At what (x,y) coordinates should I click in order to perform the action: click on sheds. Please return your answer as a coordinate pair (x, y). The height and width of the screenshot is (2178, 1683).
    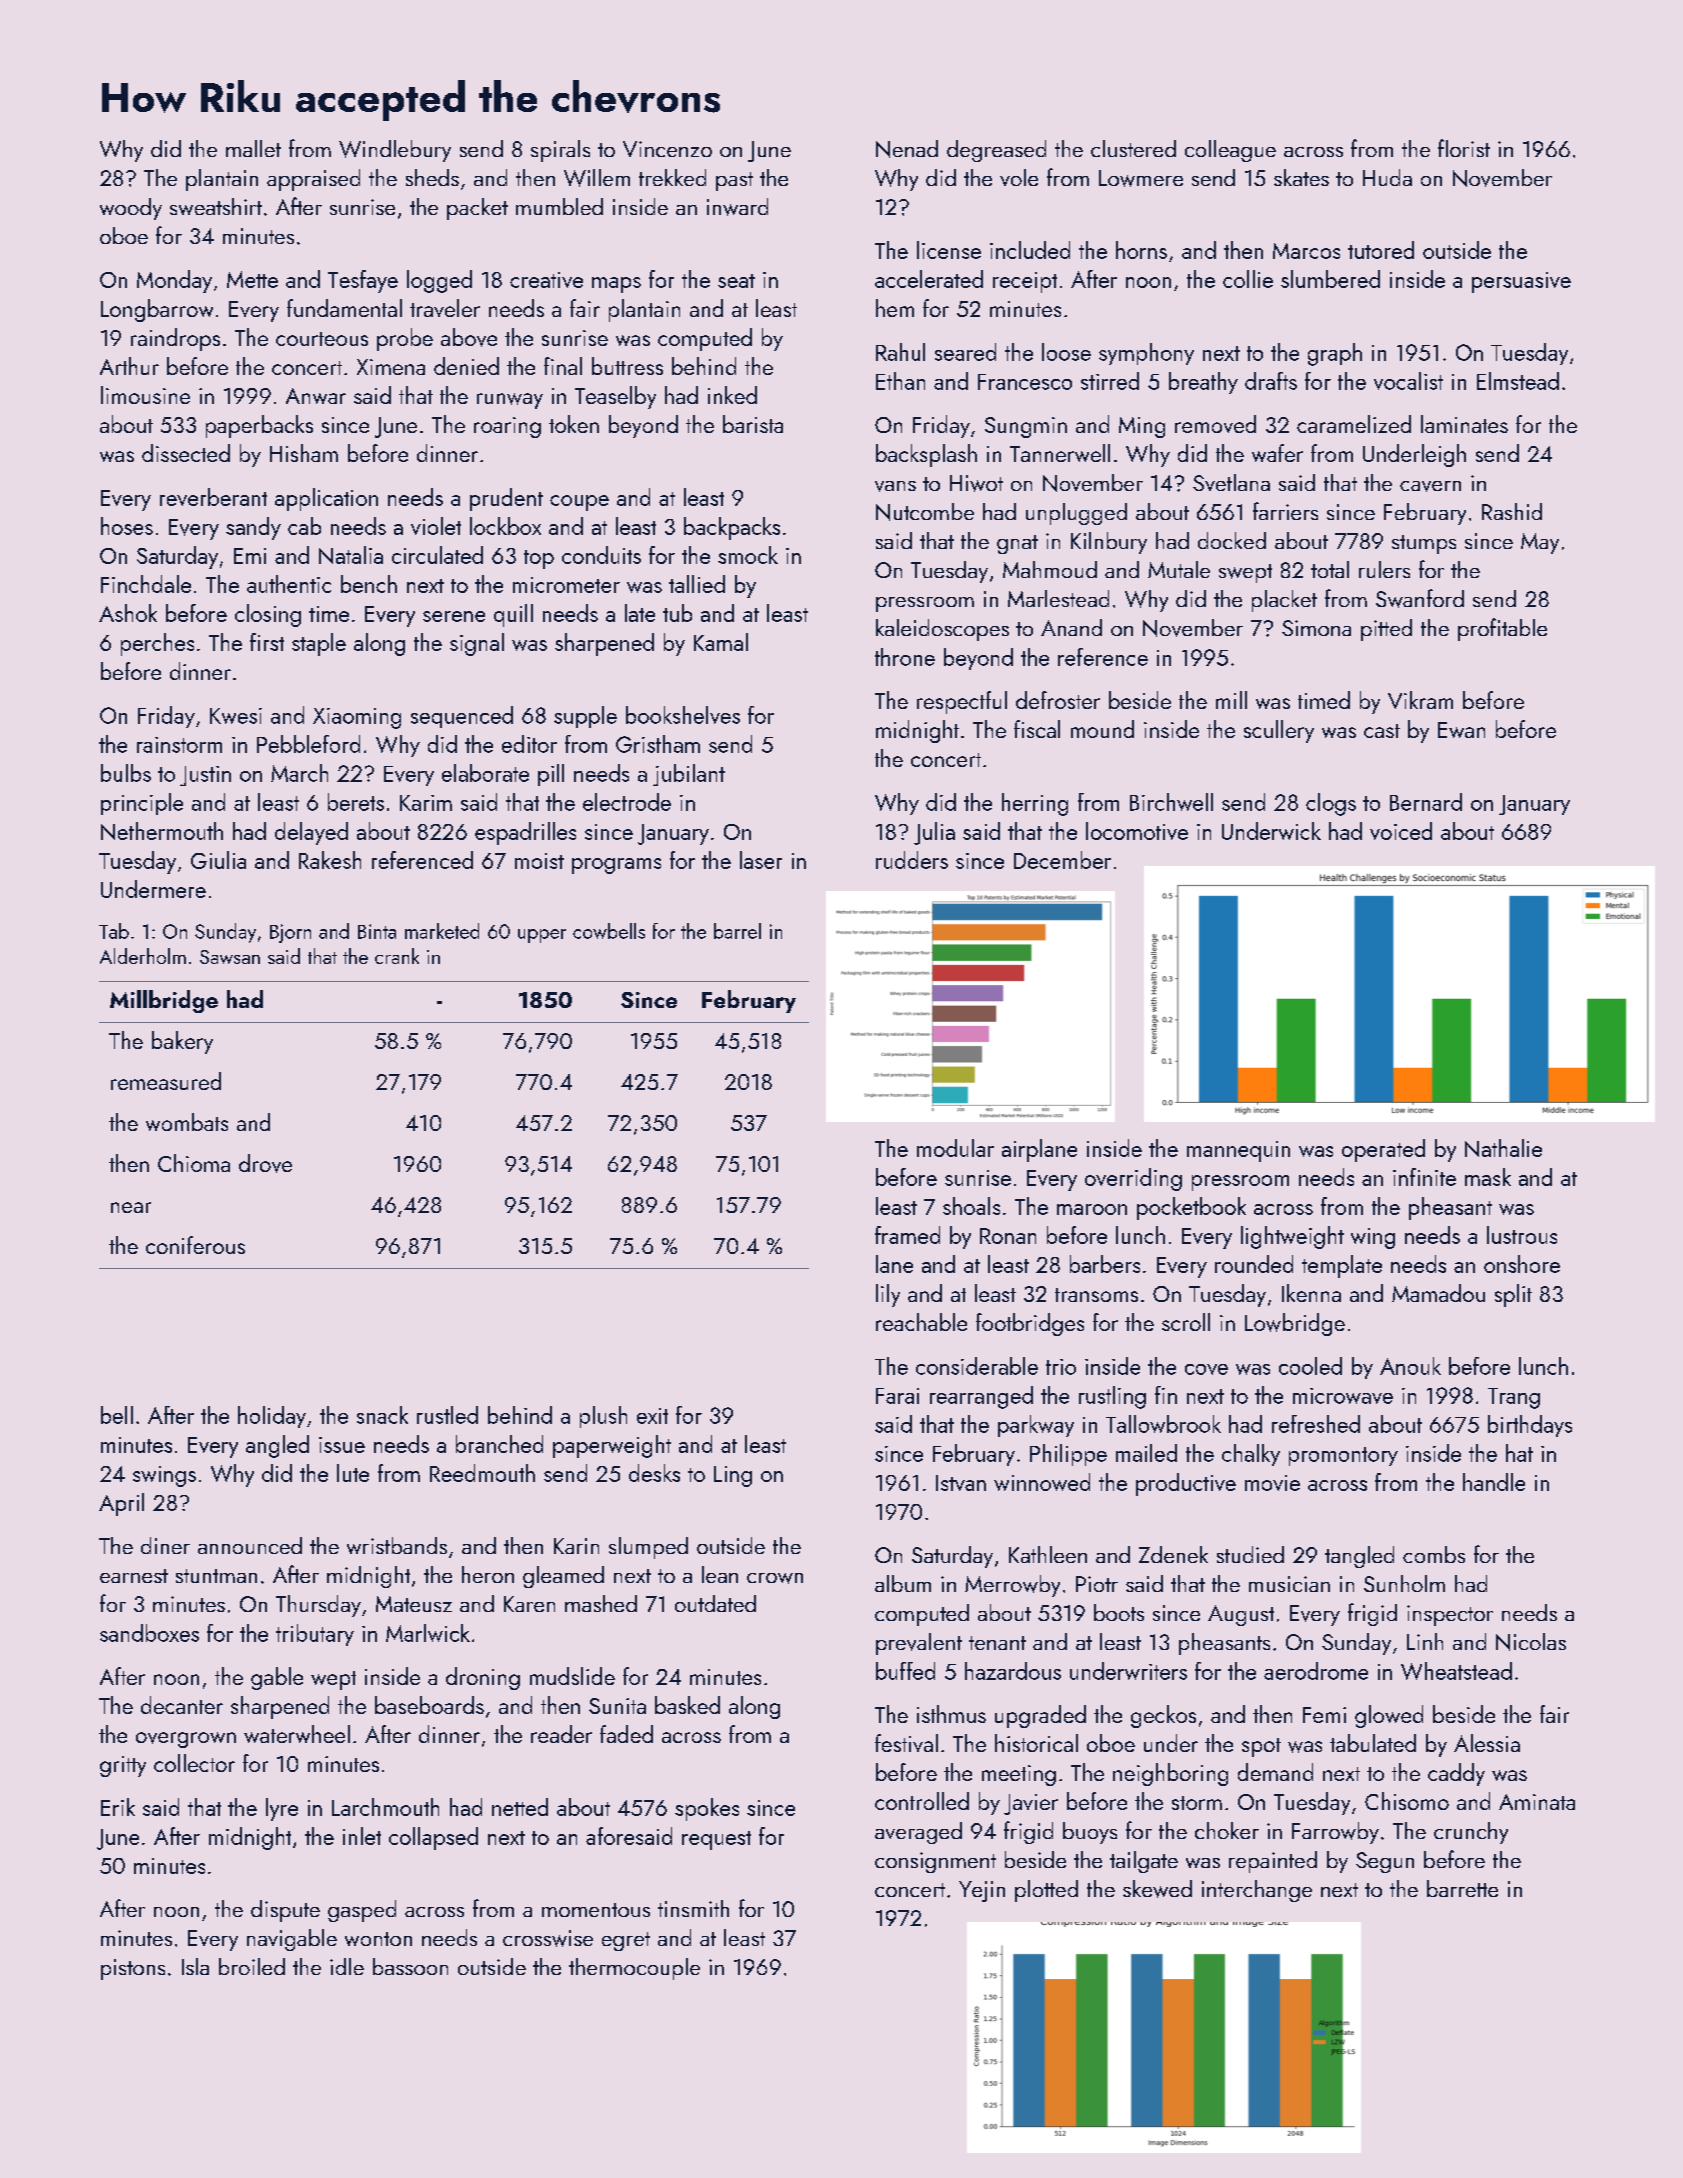
    Looking at the image, I should click on (432, 177).
